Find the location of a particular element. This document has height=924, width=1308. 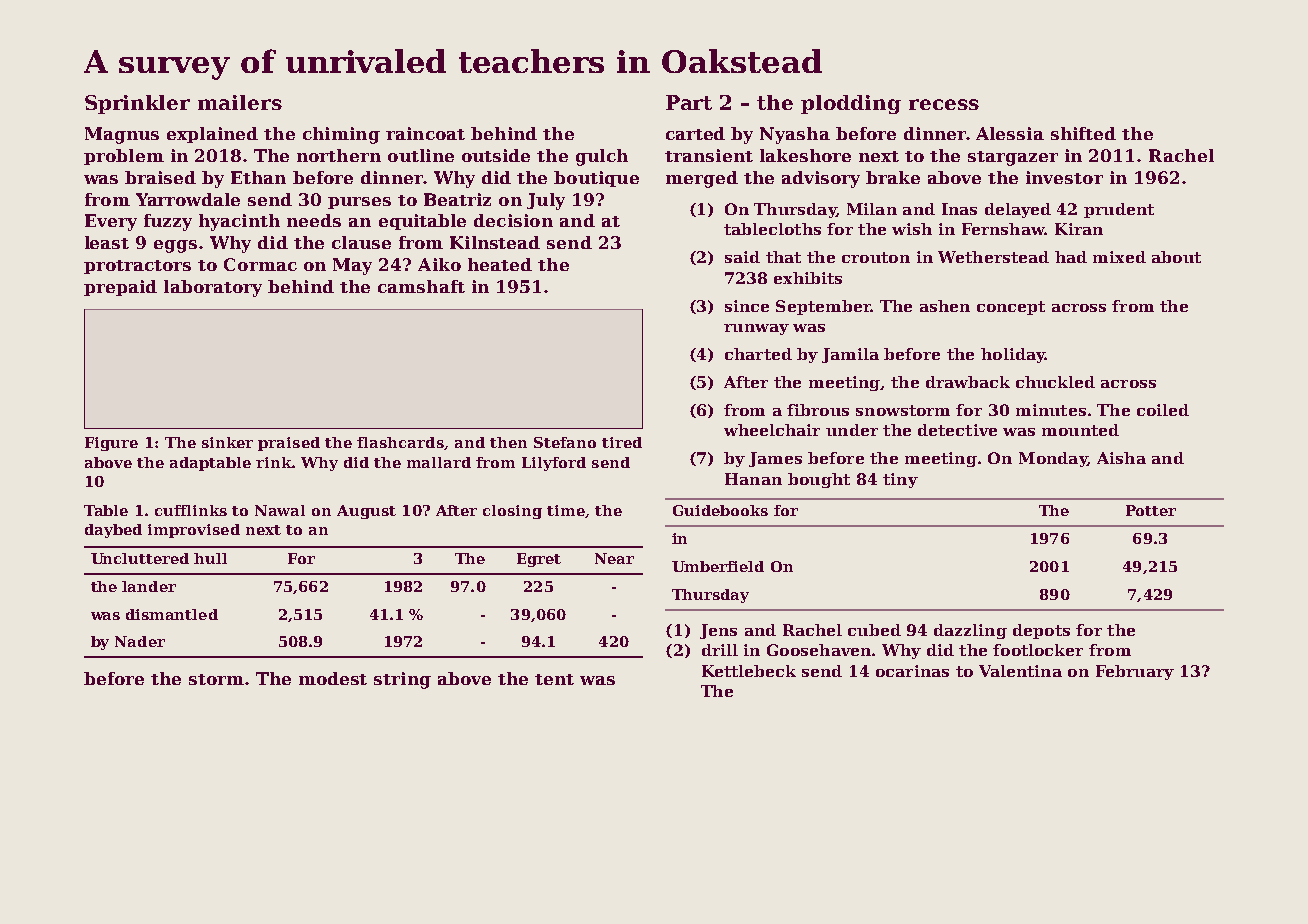

gulch is located at coordinates (602, 157).
